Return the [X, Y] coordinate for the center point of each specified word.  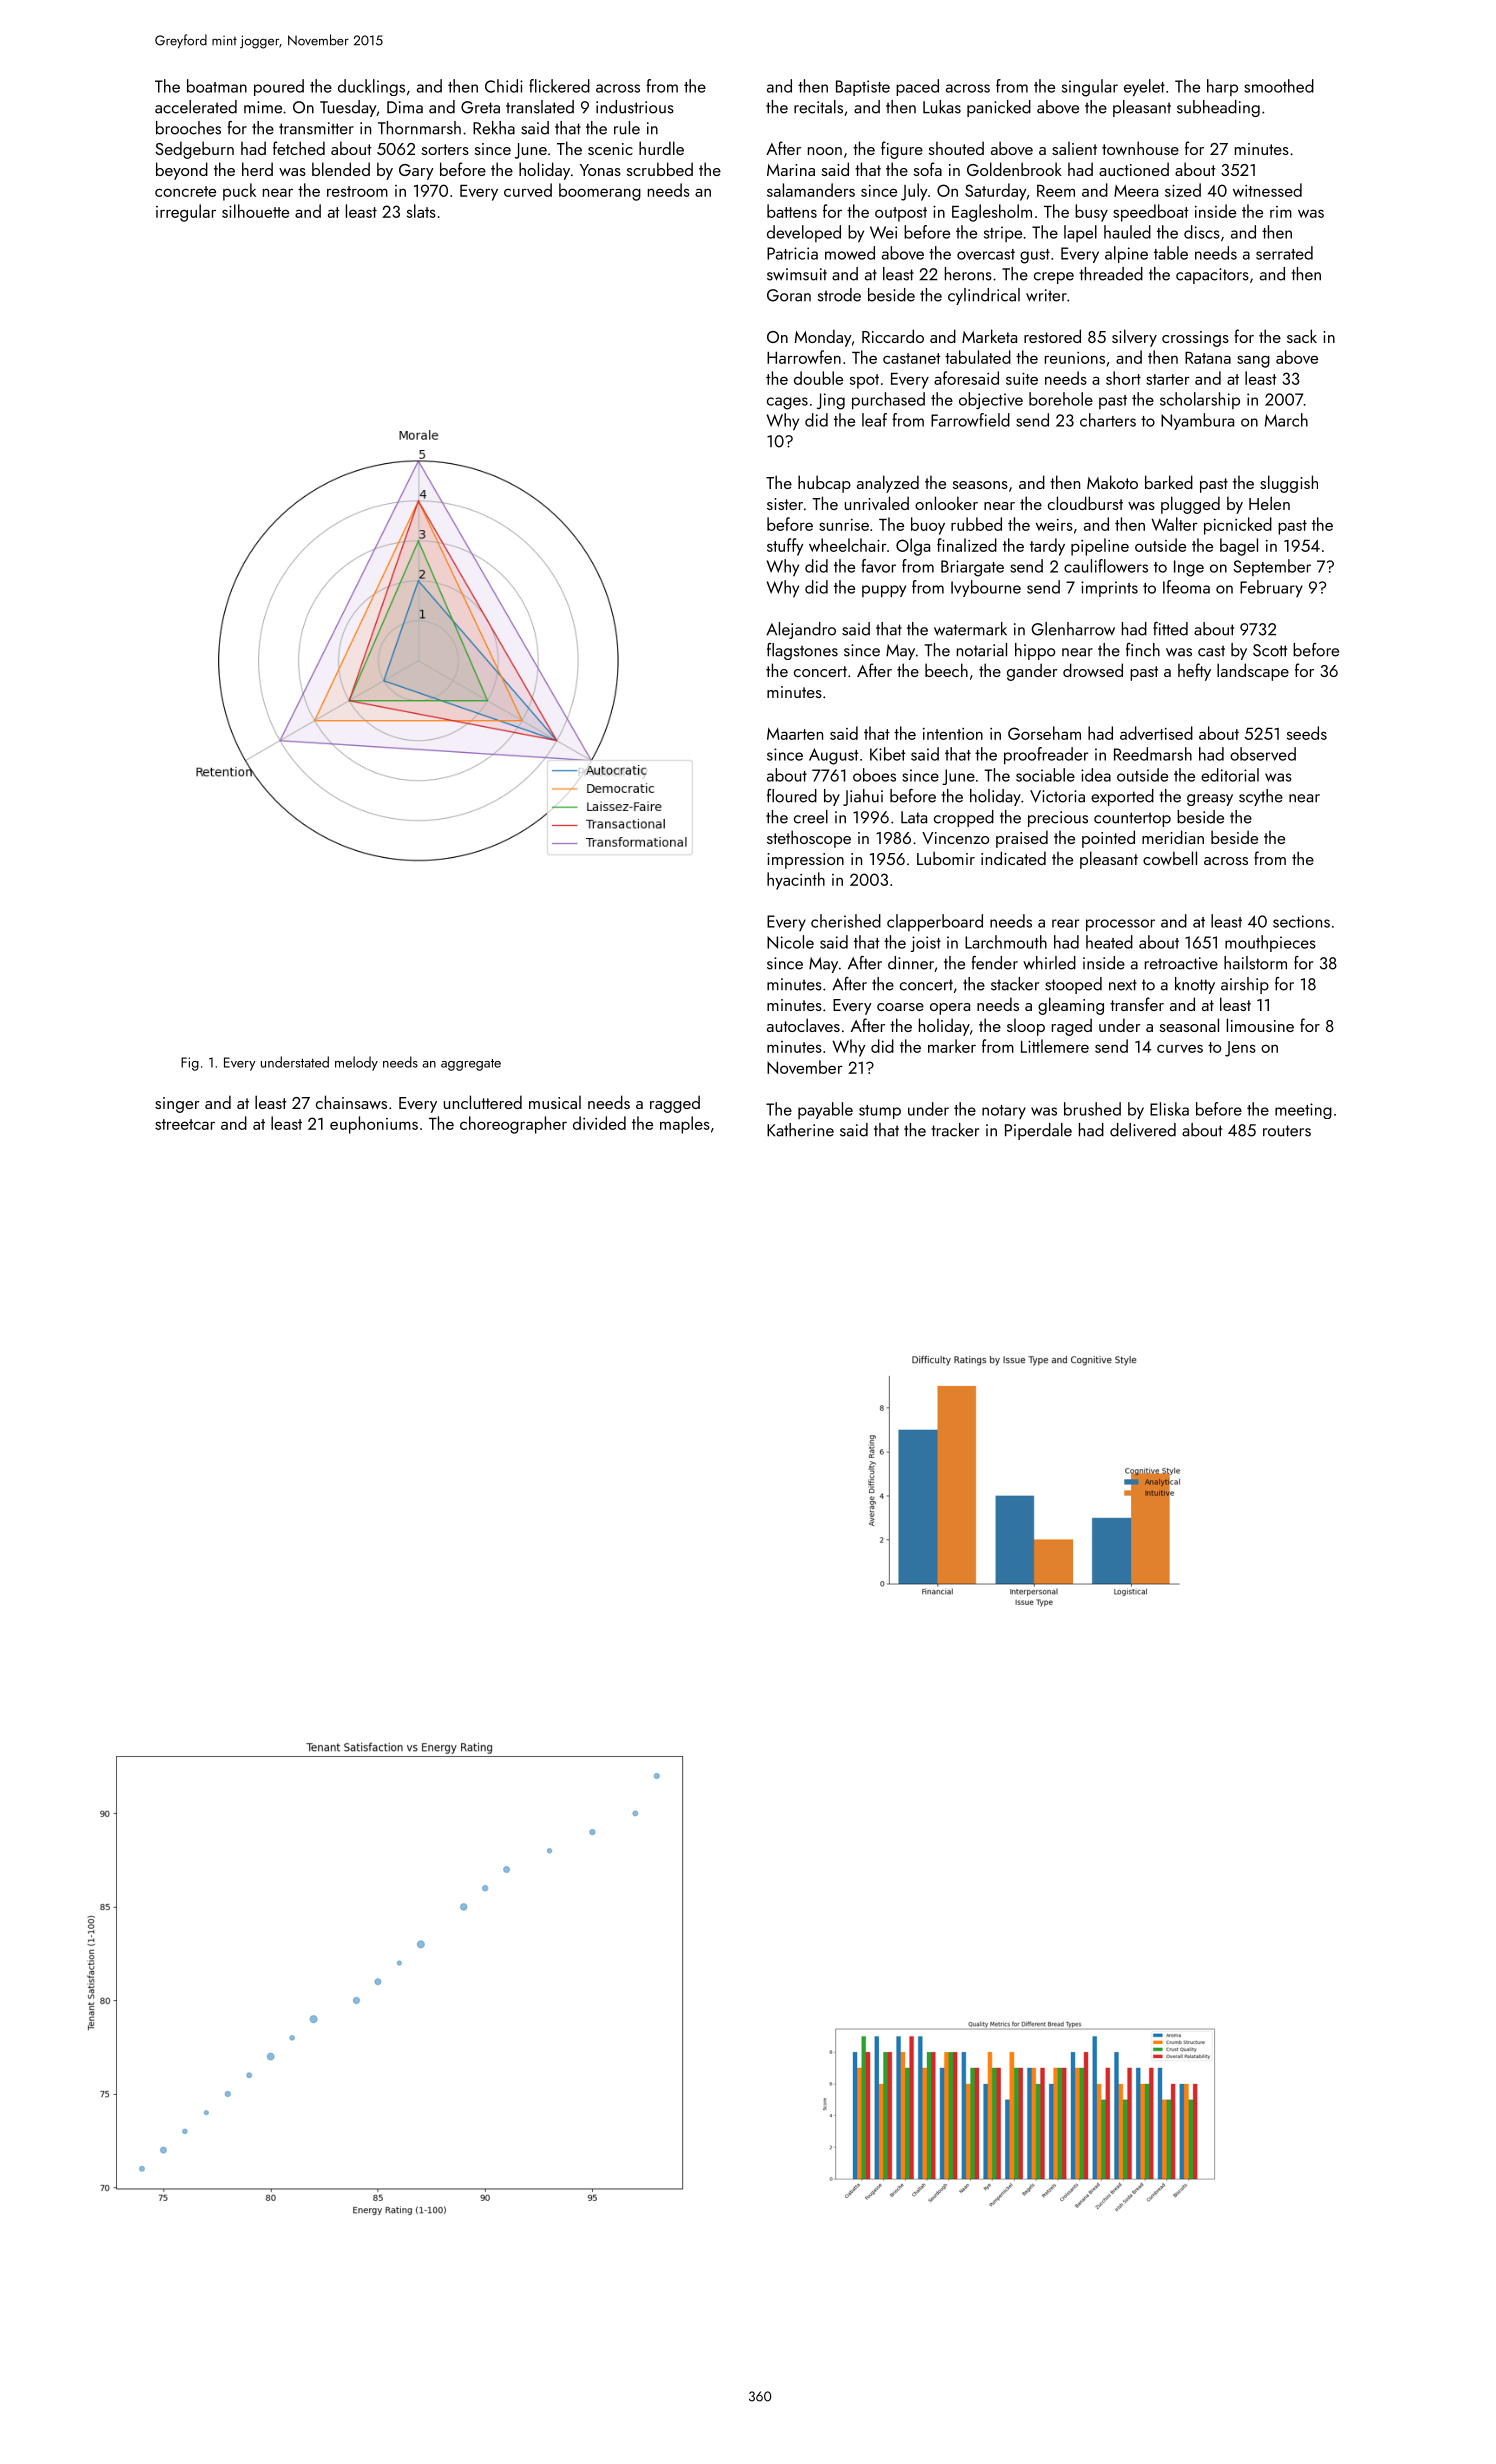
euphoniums [374, 1125]
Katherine [800, 1130]
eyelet [1144, 88]
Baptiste [863, 88]
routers [1287, 1131]
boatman [217, 86]
